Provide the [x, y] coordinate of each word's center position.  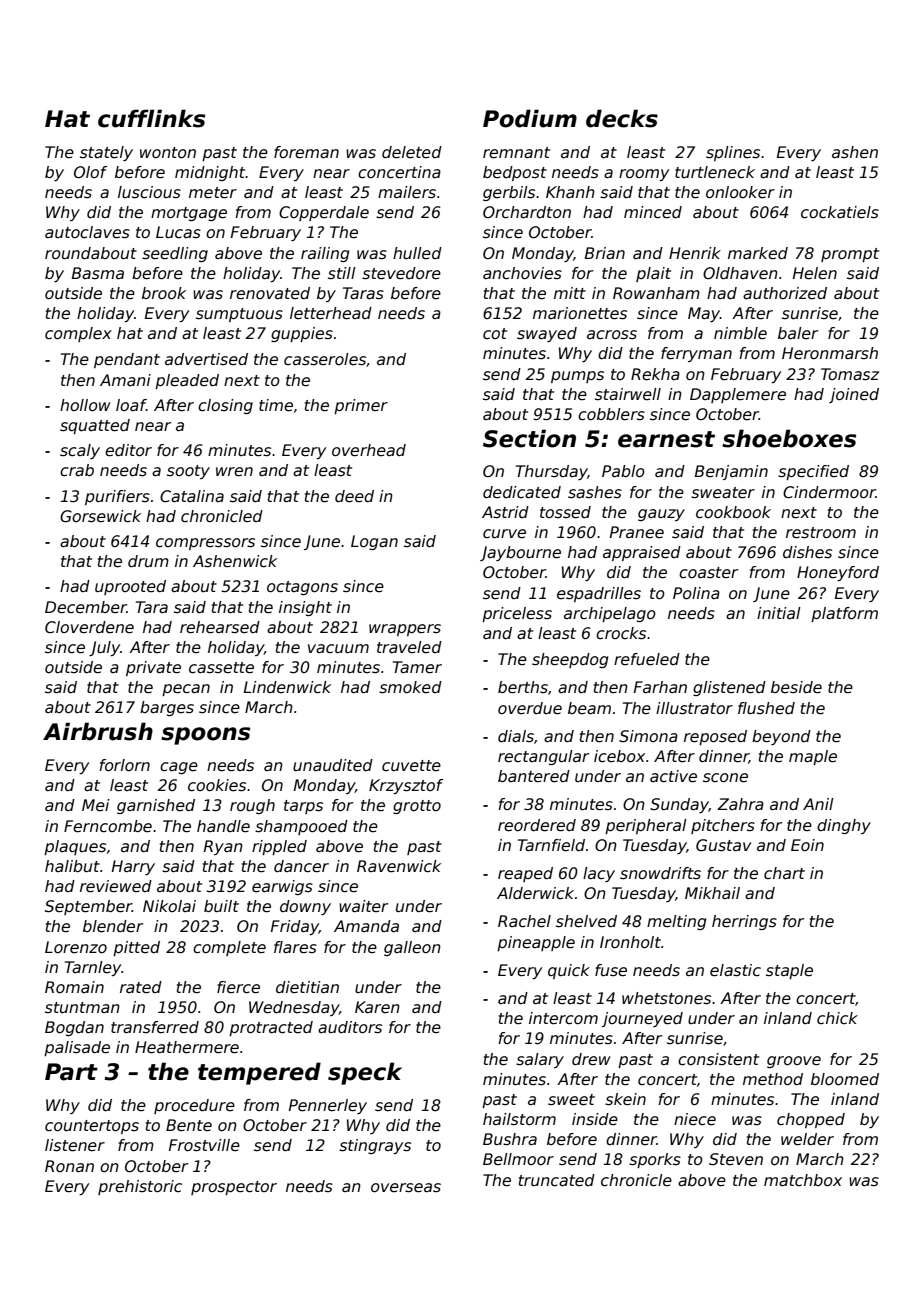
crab [77, 470]
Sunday [679, 805]
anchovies [522, 273]
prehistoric [140, 1187]
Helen [815, 273]
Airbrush [98, 731]
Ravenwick [399, 866]
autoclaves [87, 232]
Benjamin [731, 472]
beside [796, 687]
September [88, 907]
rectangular [543, 757]
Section [529, 438]
